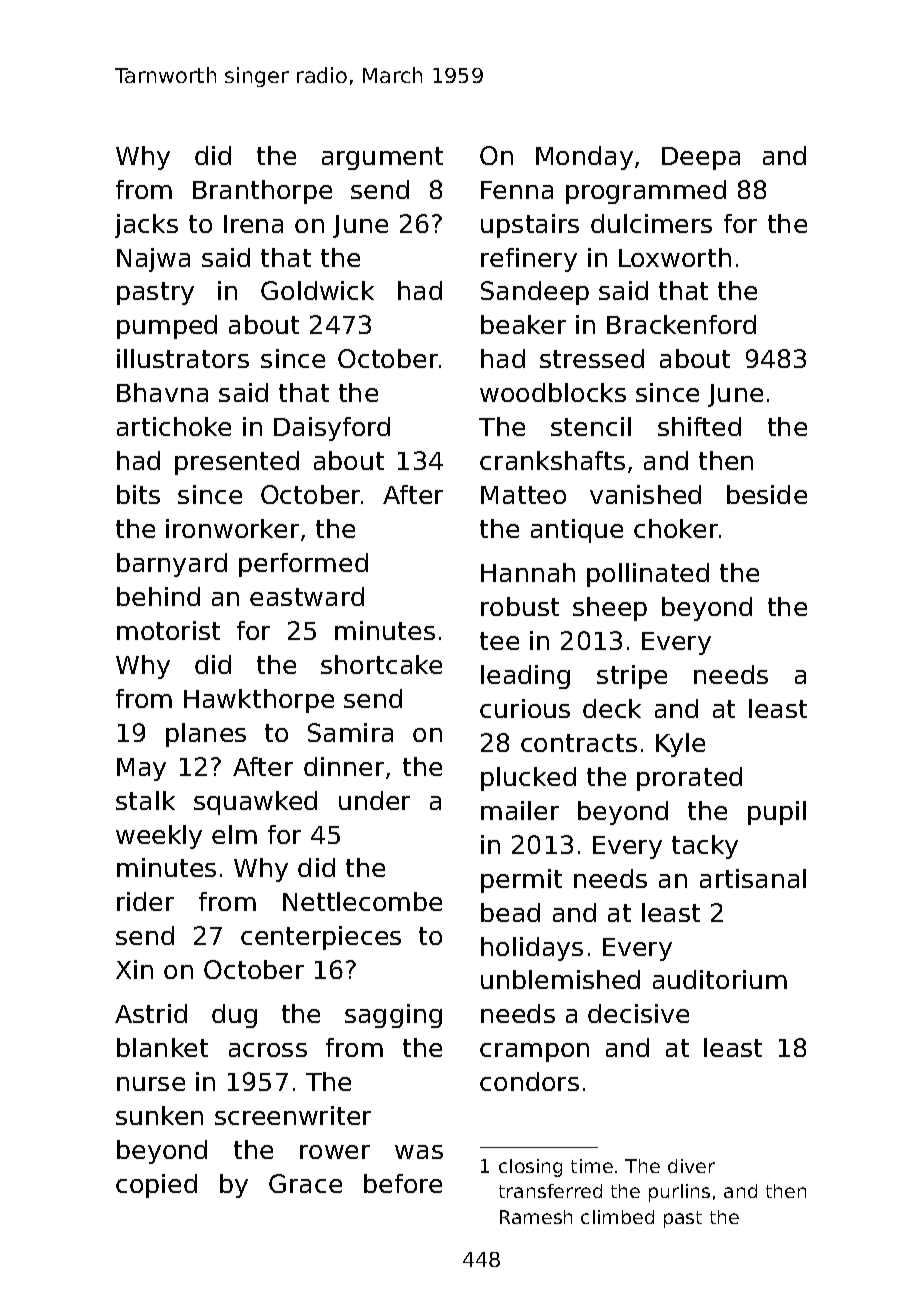 This screenshot has height=1311, width=924. I want to click on sagging, so click(393, 1016).
